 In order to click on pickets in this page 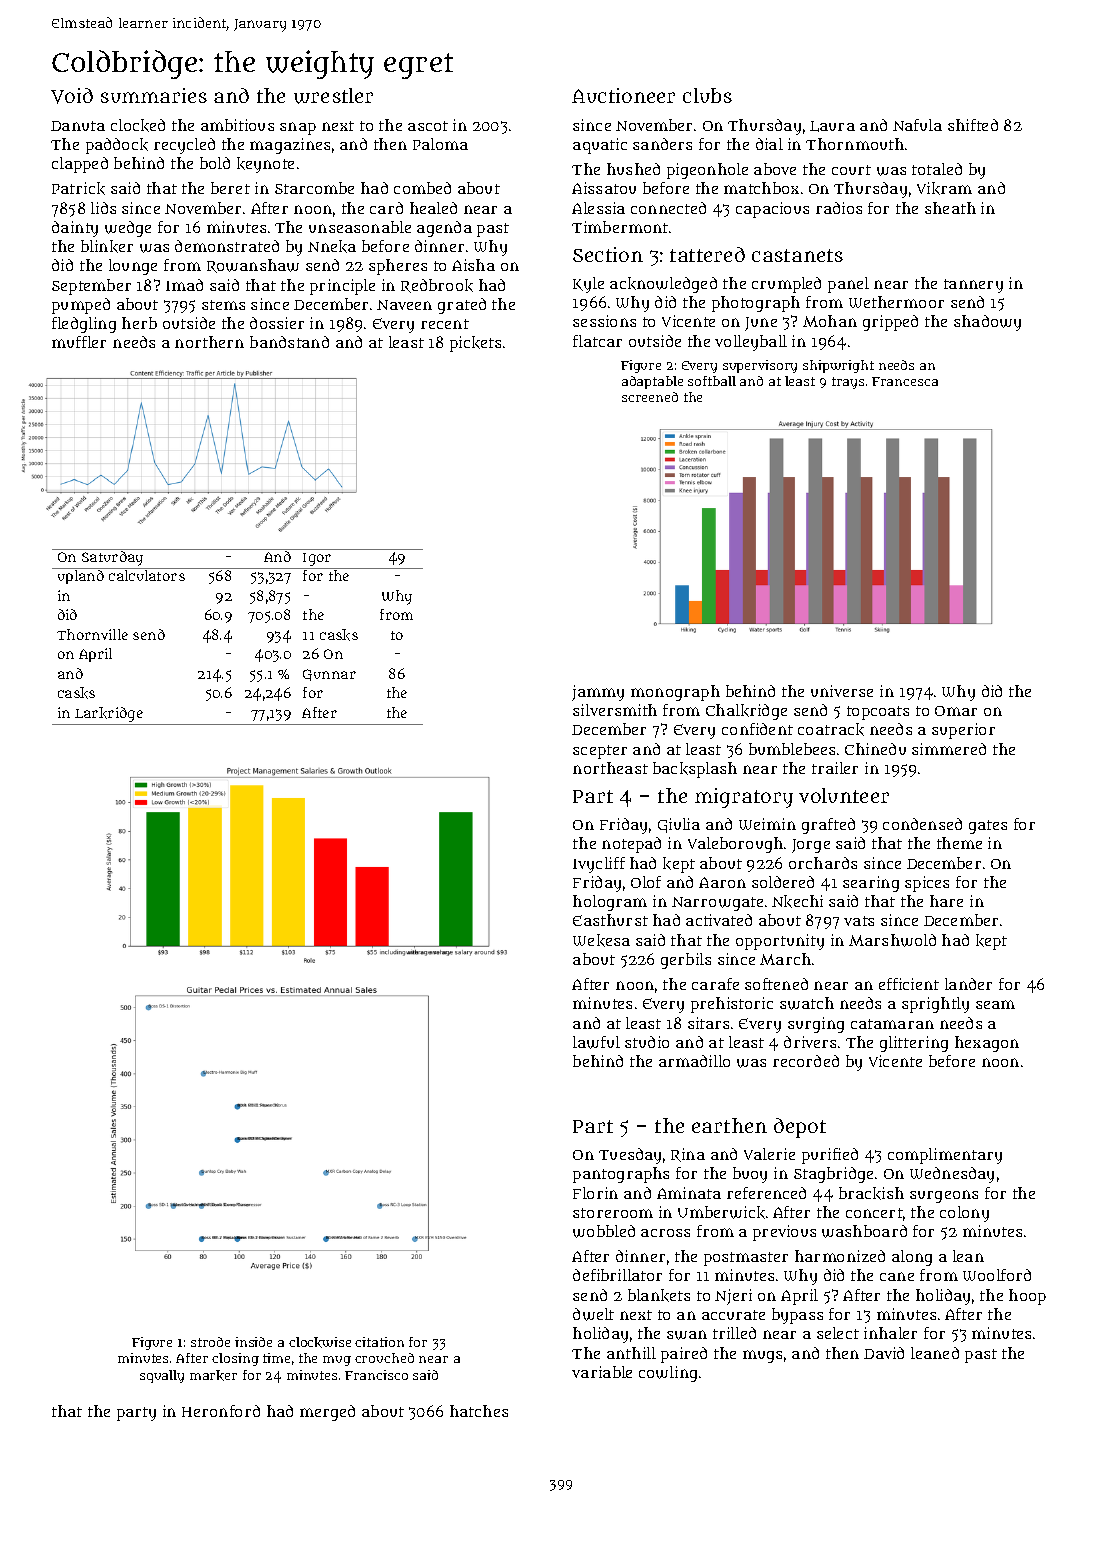, I will do `click(475, 344)`.
